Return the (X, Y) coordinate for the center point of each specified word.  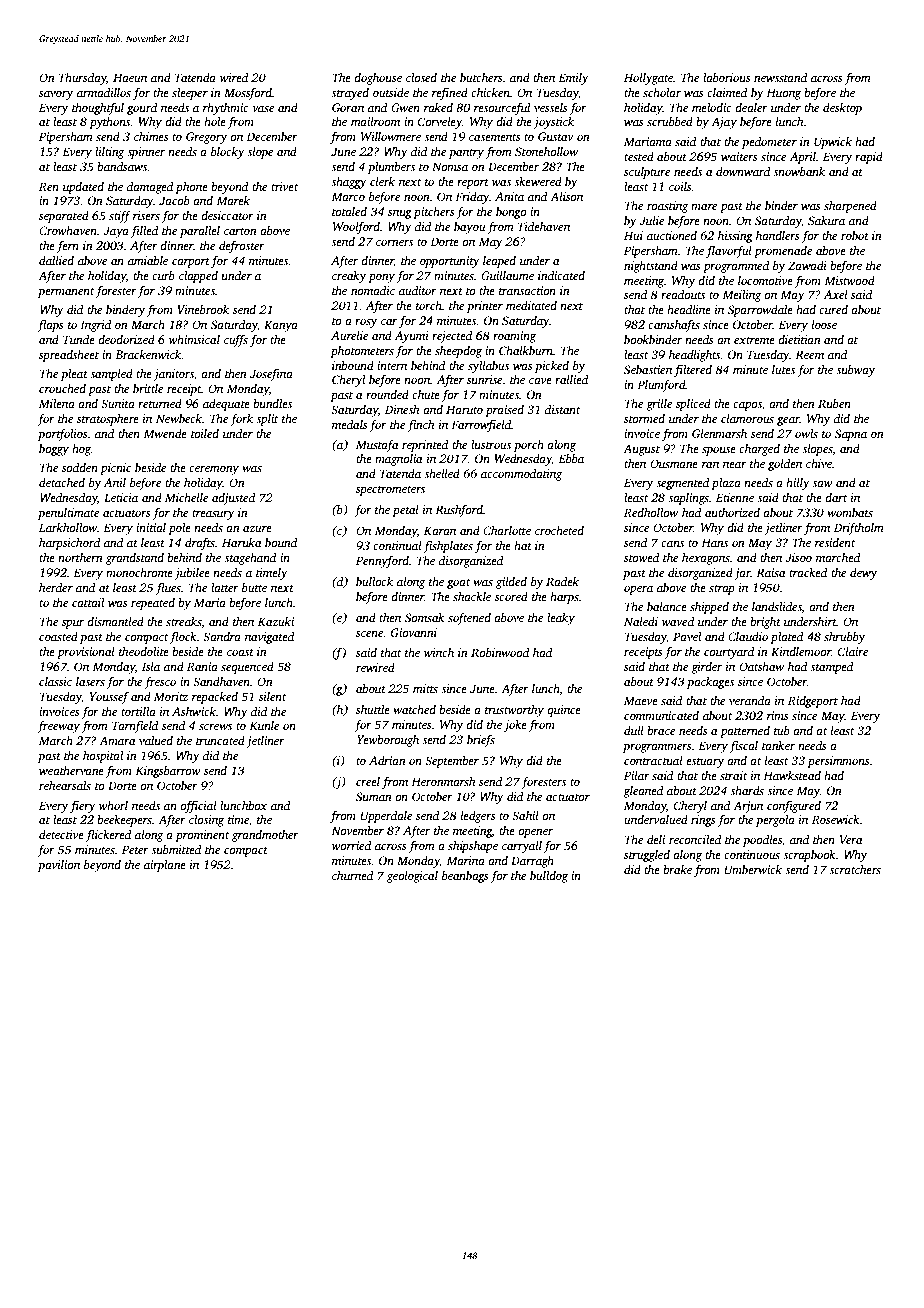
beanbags (465, 877)
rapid (869, 158)
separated (64, 217)
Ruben (834, 403)
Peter (135, 849)
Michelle (186, 497)
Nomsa (450, 166)
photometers (362, 352)
